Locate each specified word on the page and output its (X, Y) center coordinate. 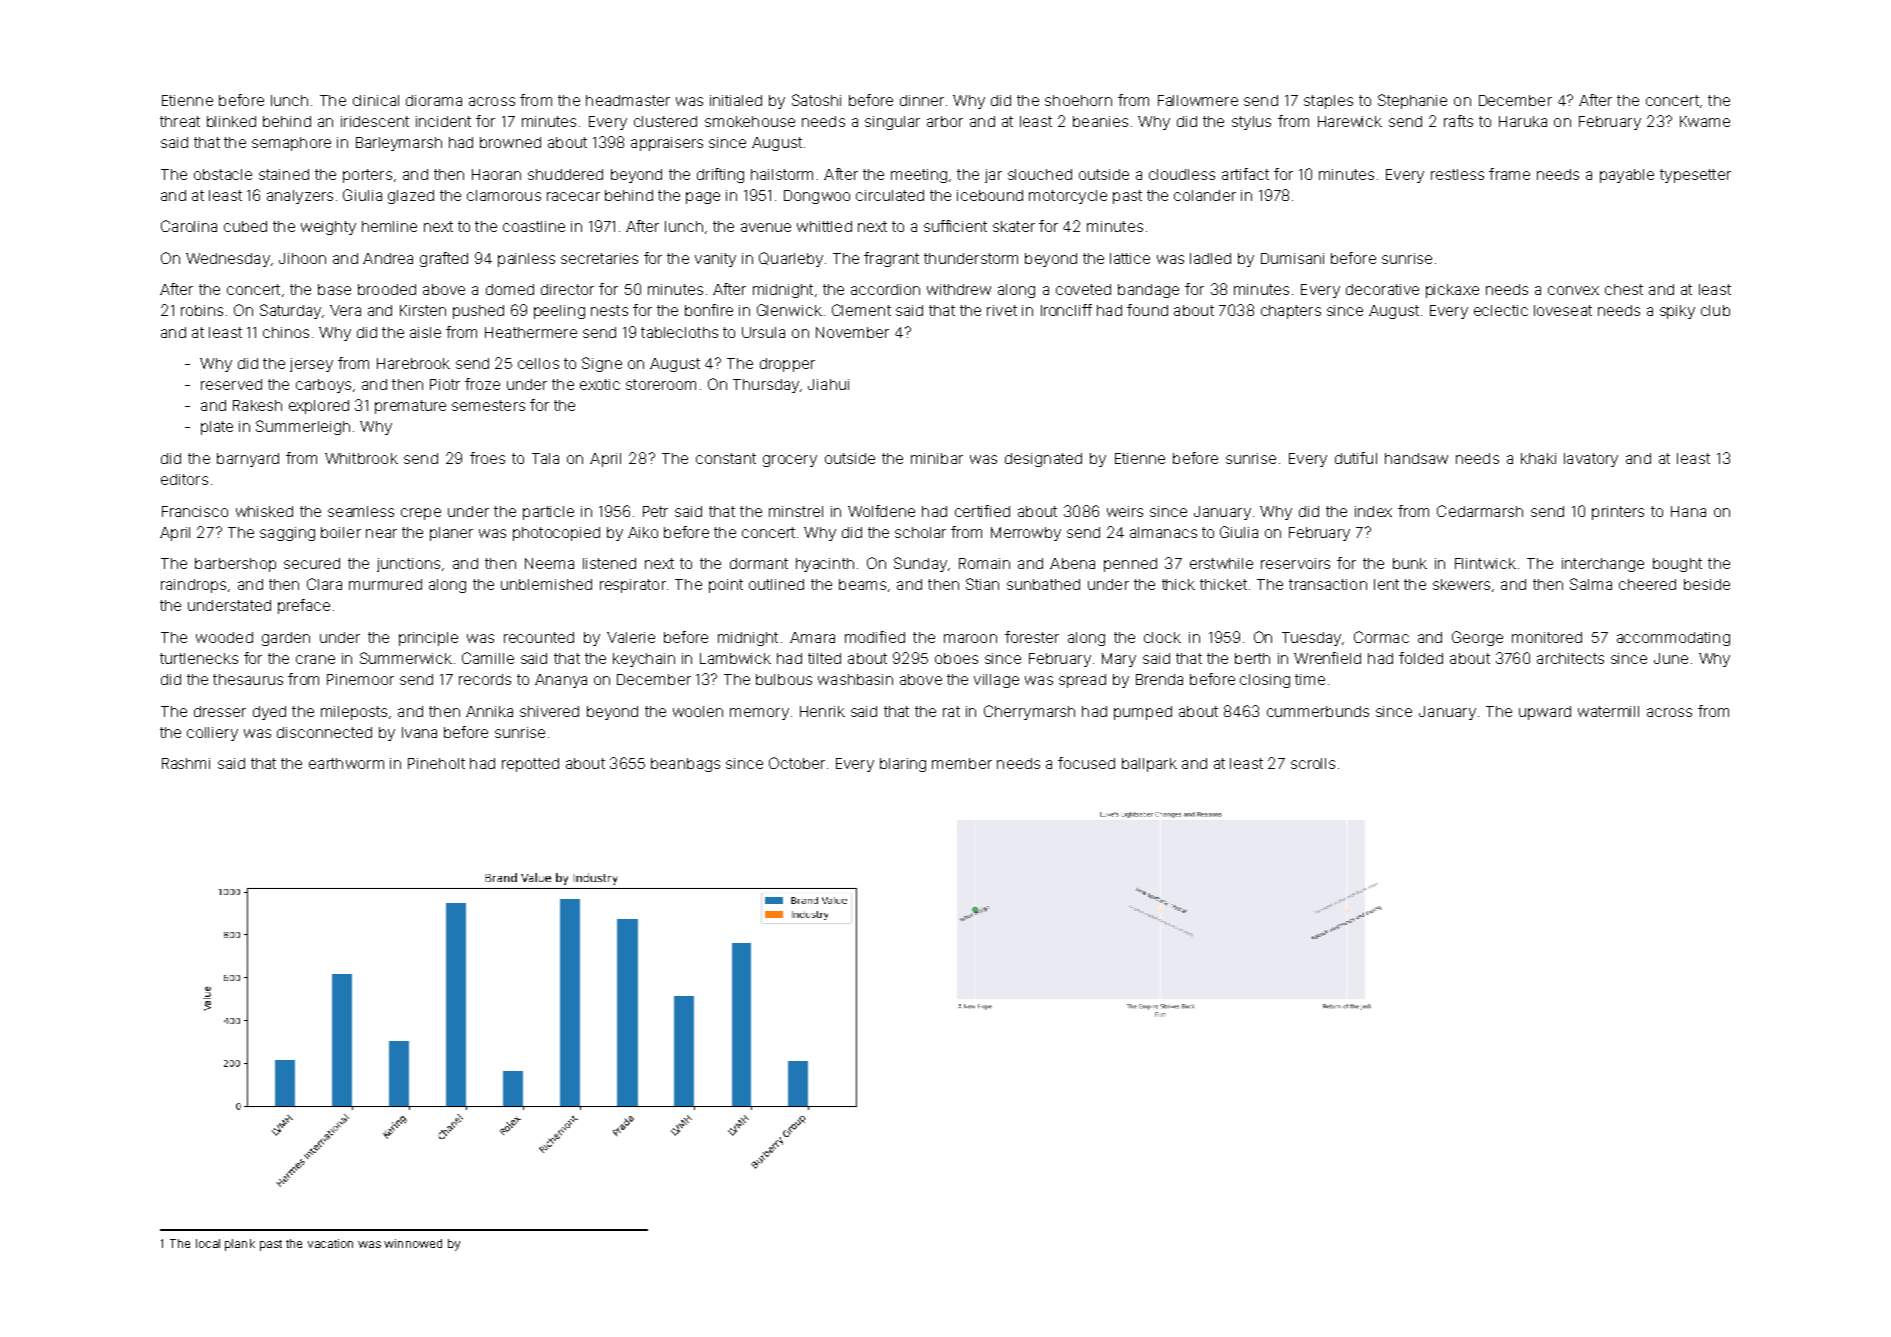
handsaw (1416, 458)
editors (184, 479)
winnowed (413, 1243)
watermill (1608, 711)
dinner (922, 100)
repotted (530, 765)
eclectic (1501, 310)
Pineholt (436, 763)
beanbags (685, 765)
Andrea (388, 258)
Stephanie (1412, 101)
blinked (231, 121)
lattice (1130, 258)
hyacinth (825, 565)
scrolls (1313, 763)
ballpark (1149, 765)
